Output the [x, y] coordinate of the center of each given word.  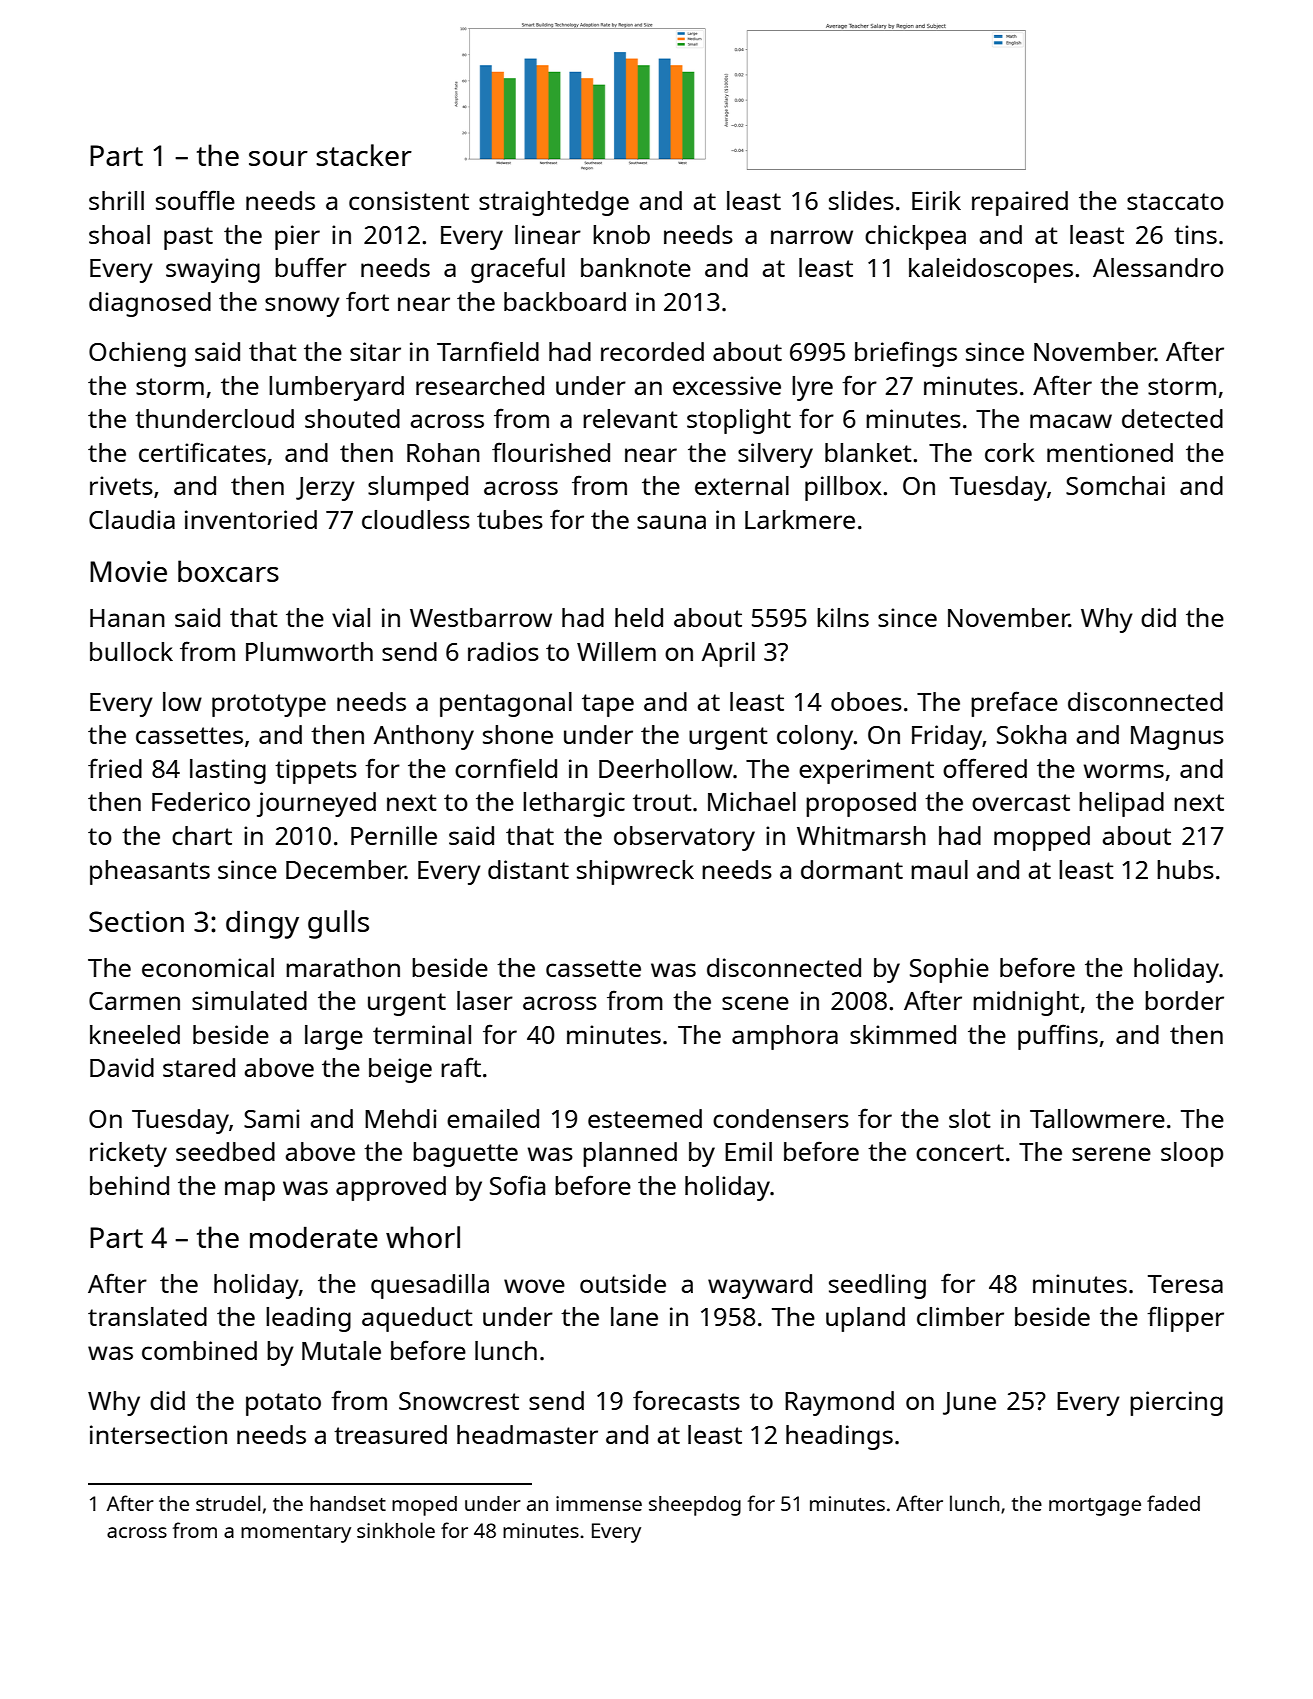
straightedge [554, 203]
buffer [311, 267]
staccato [1175, 201]
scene [755, 1003]
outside [623, 1283]
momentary [296, 1534]
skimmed [903, 1034]
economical [208, 967]
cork [1010, 452]
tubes [510, 519]
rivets [121, 485]
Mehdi [401, 1118]
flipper [1185, 1319]
